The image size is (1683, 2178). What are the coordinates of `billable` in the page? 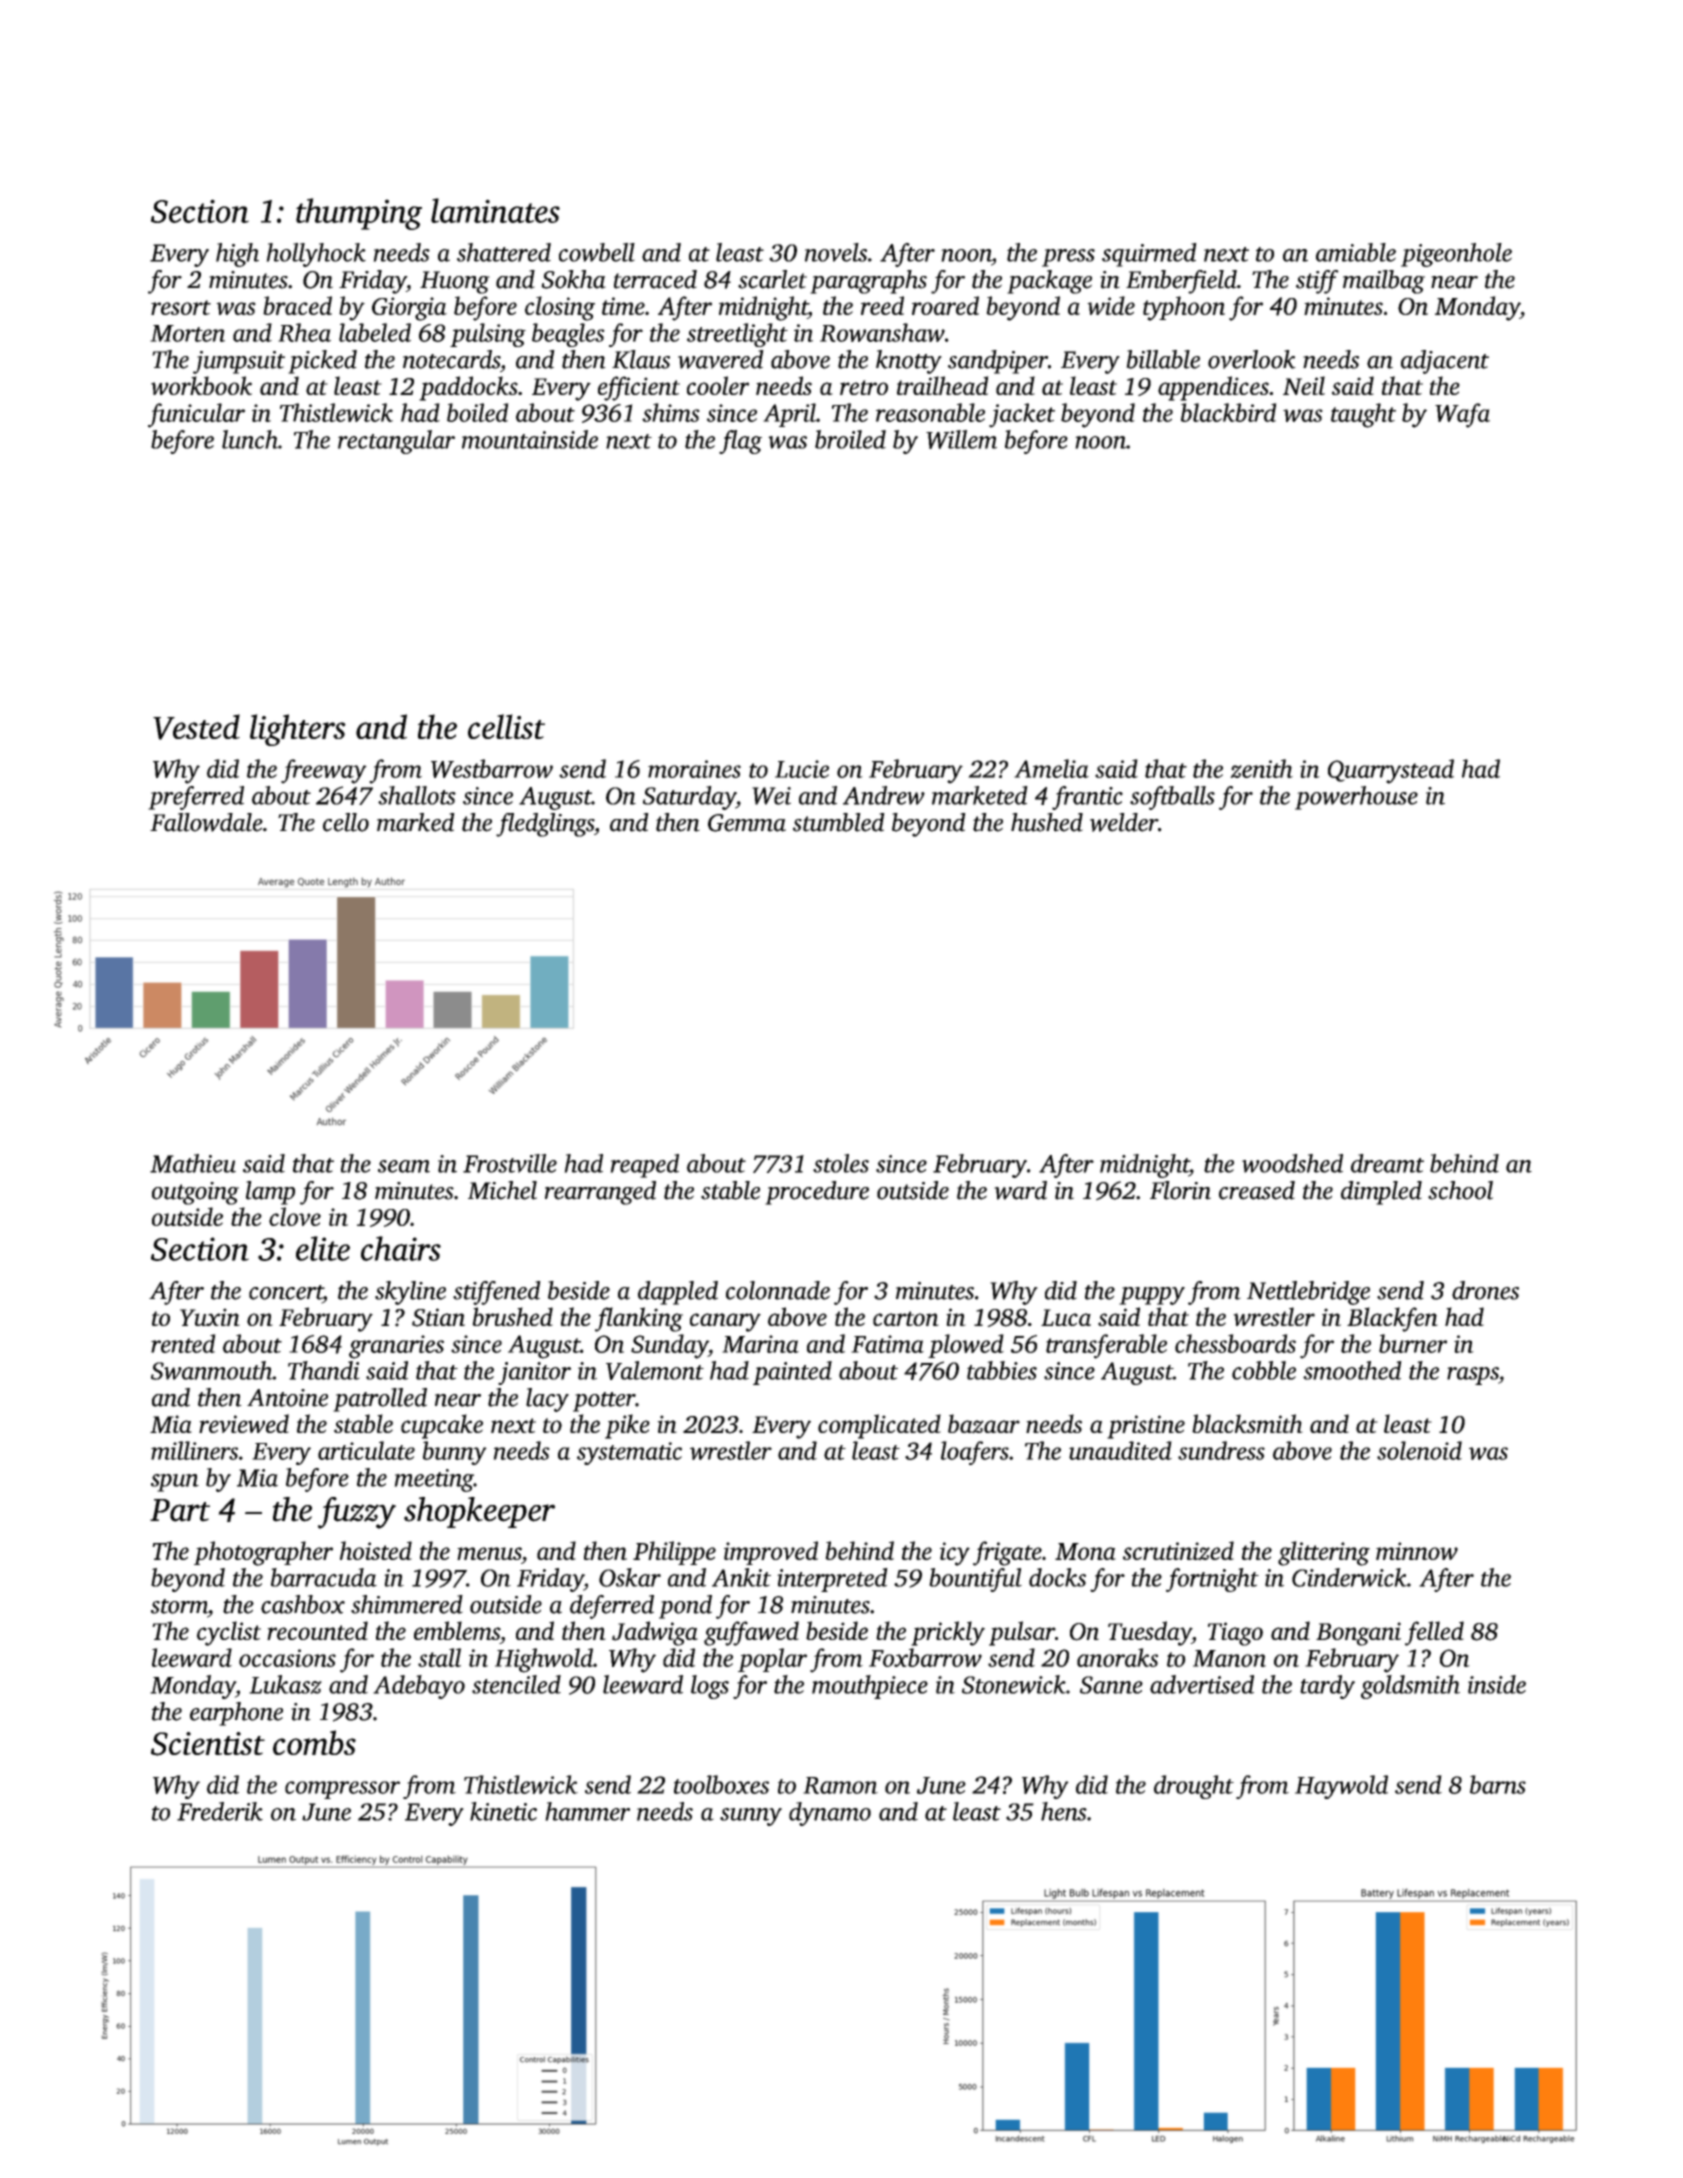 It's located at (1163, 359).
